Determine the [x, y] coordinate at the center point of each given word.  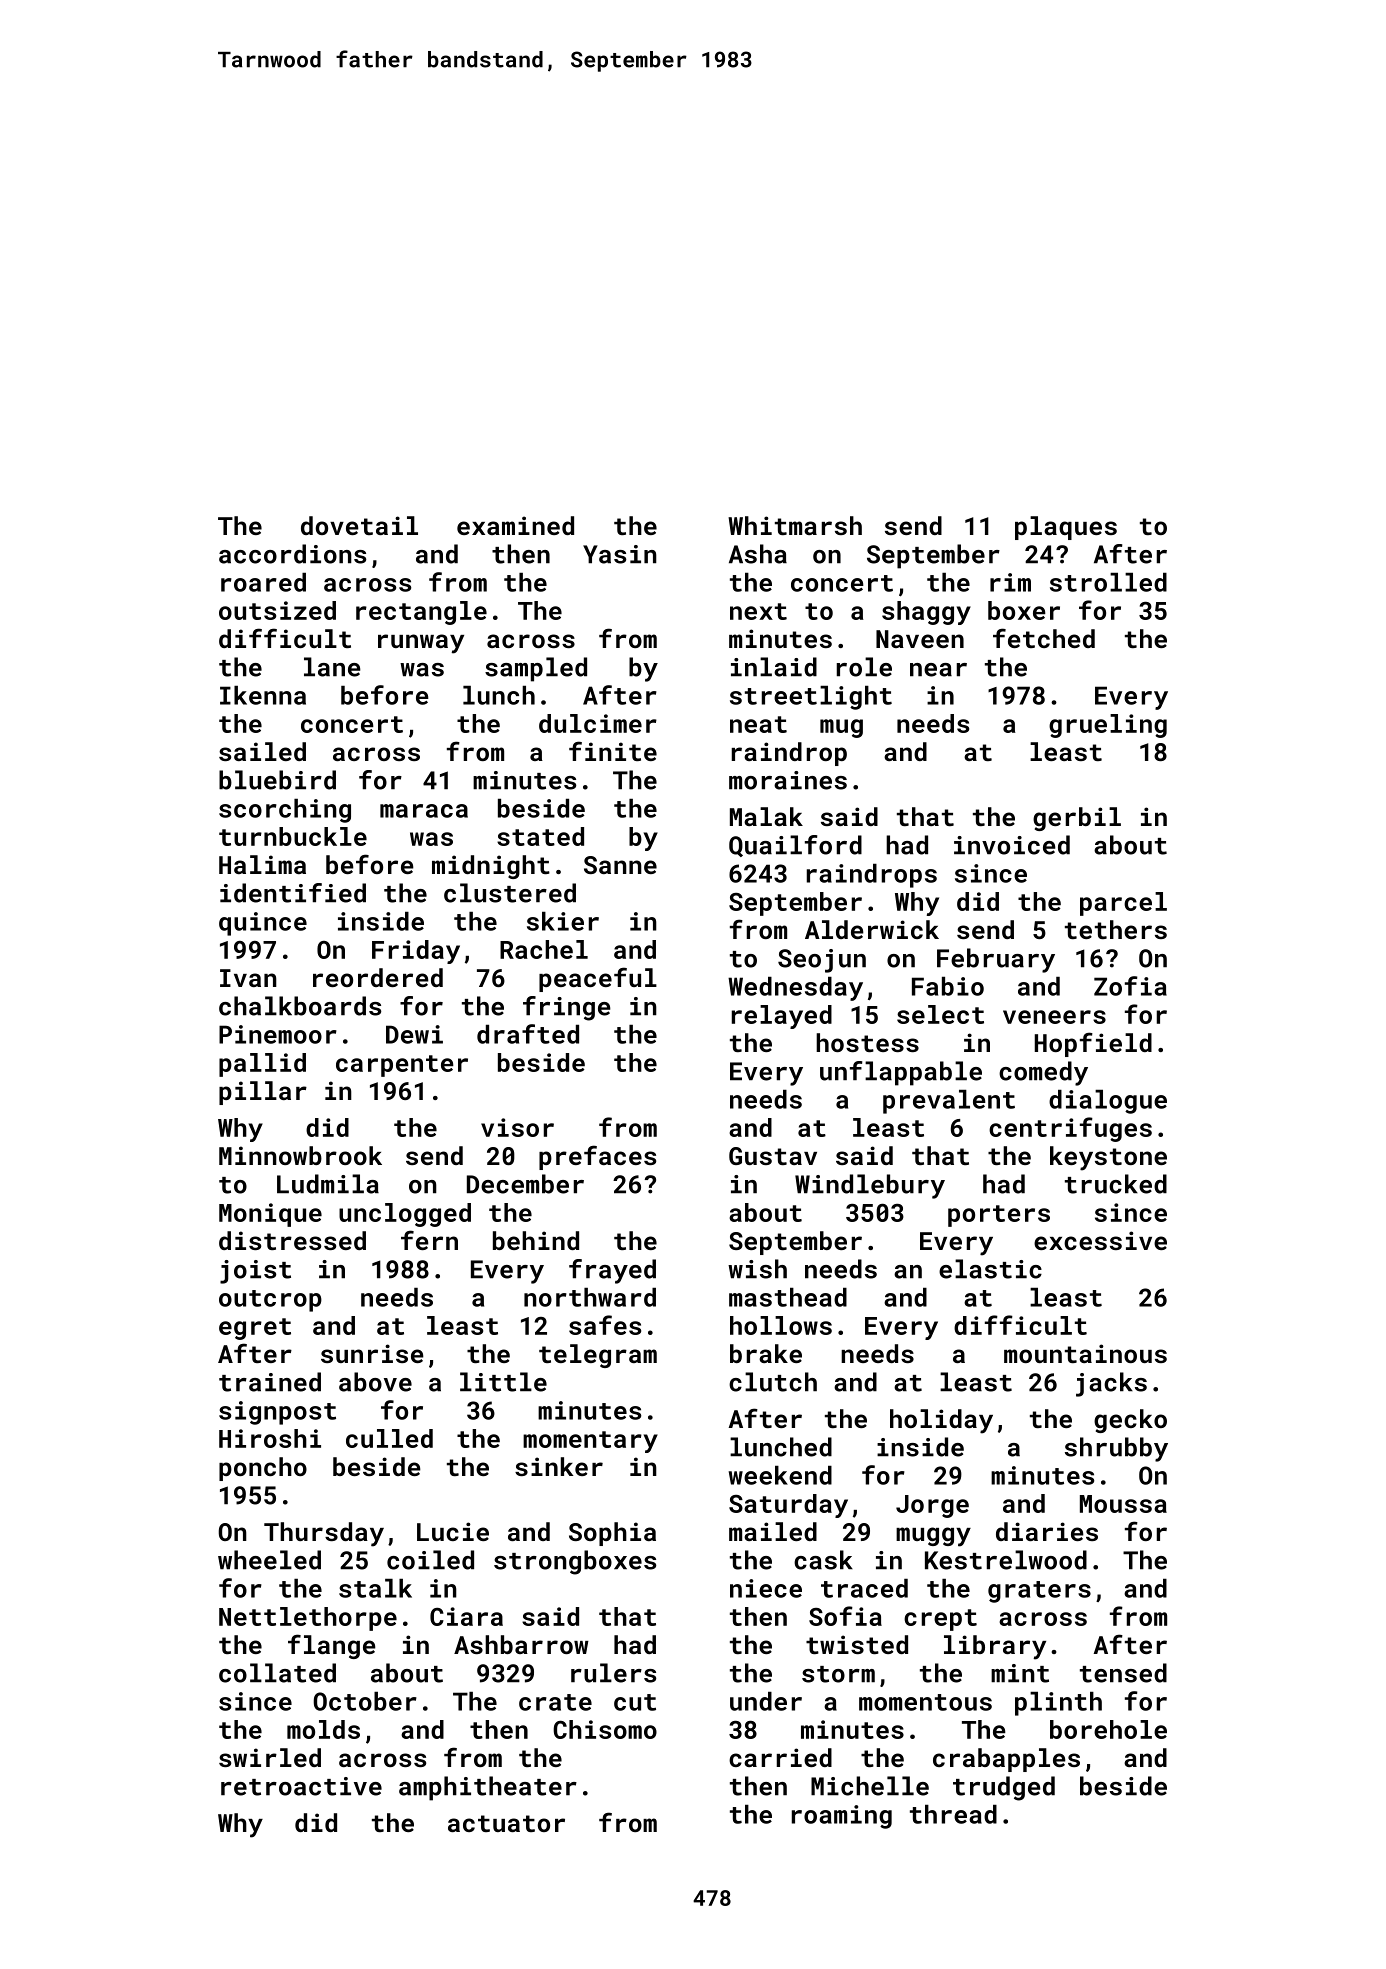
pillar [263, 1093]
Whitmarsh [795, 525]
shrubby [1116, 1449]
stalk [375, 1588]
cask [823, 1560]
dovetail [359, 525]
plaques [1066, 528]
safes [605, 1325]
